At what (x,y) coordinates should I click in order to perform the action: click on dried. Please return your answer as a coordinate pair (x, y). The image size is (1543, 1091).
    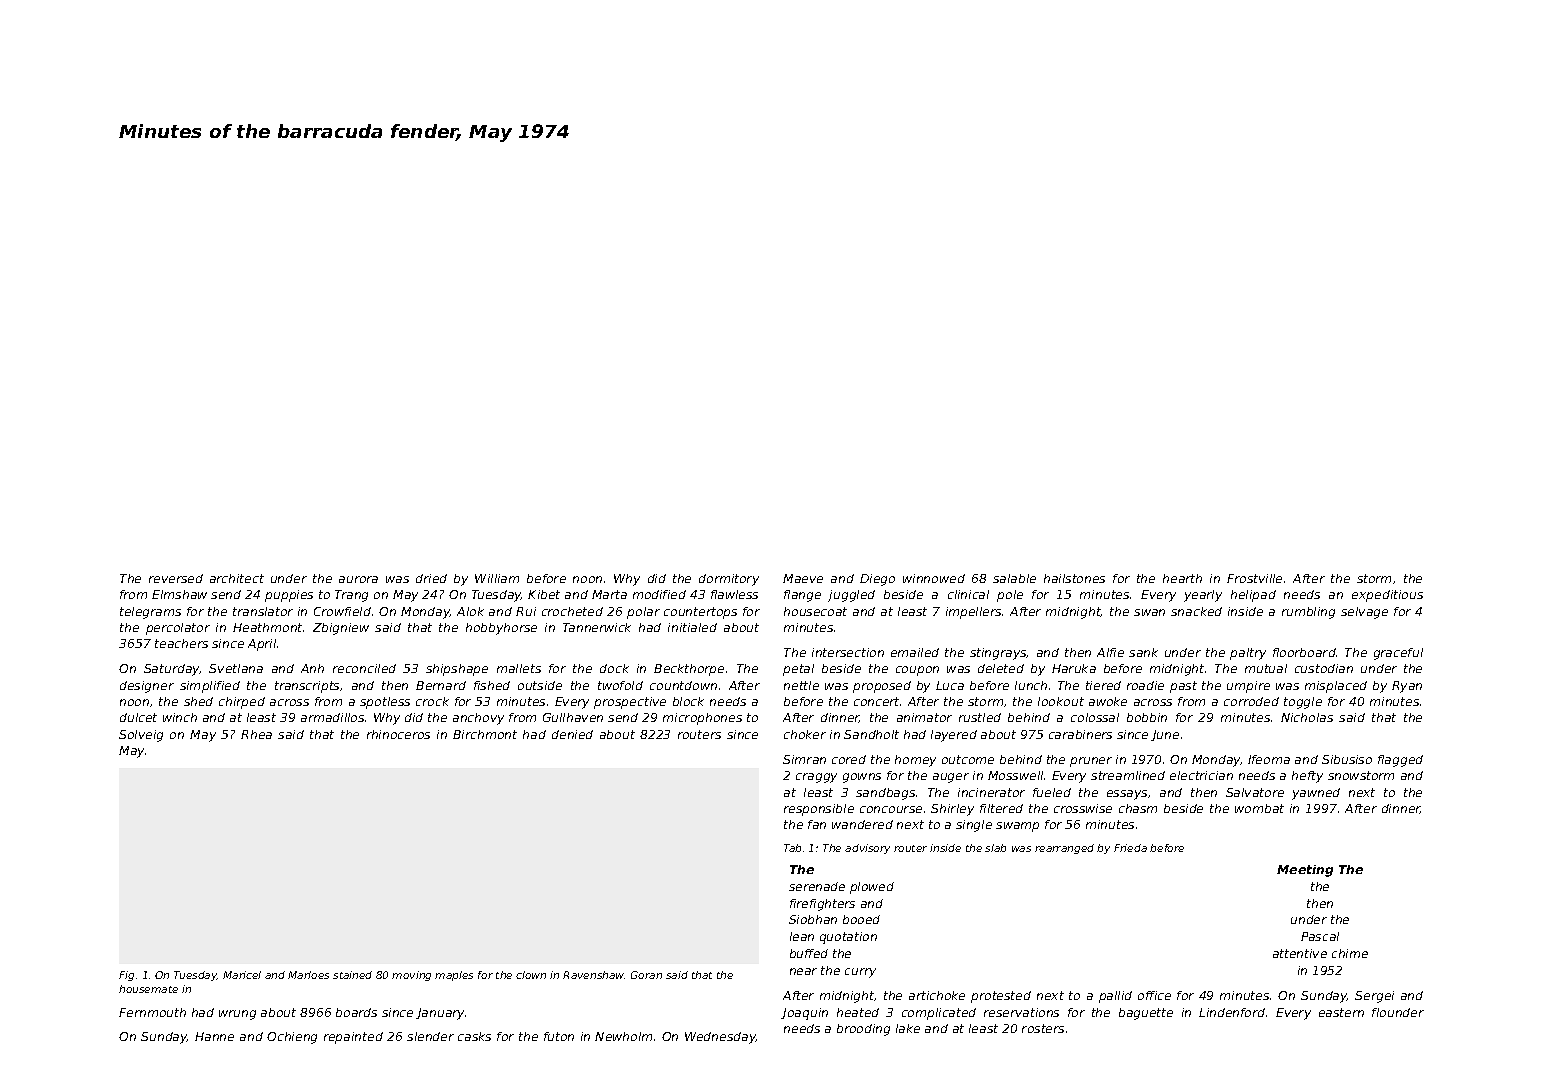
    Looking at the image, I should click on (431, 578).
